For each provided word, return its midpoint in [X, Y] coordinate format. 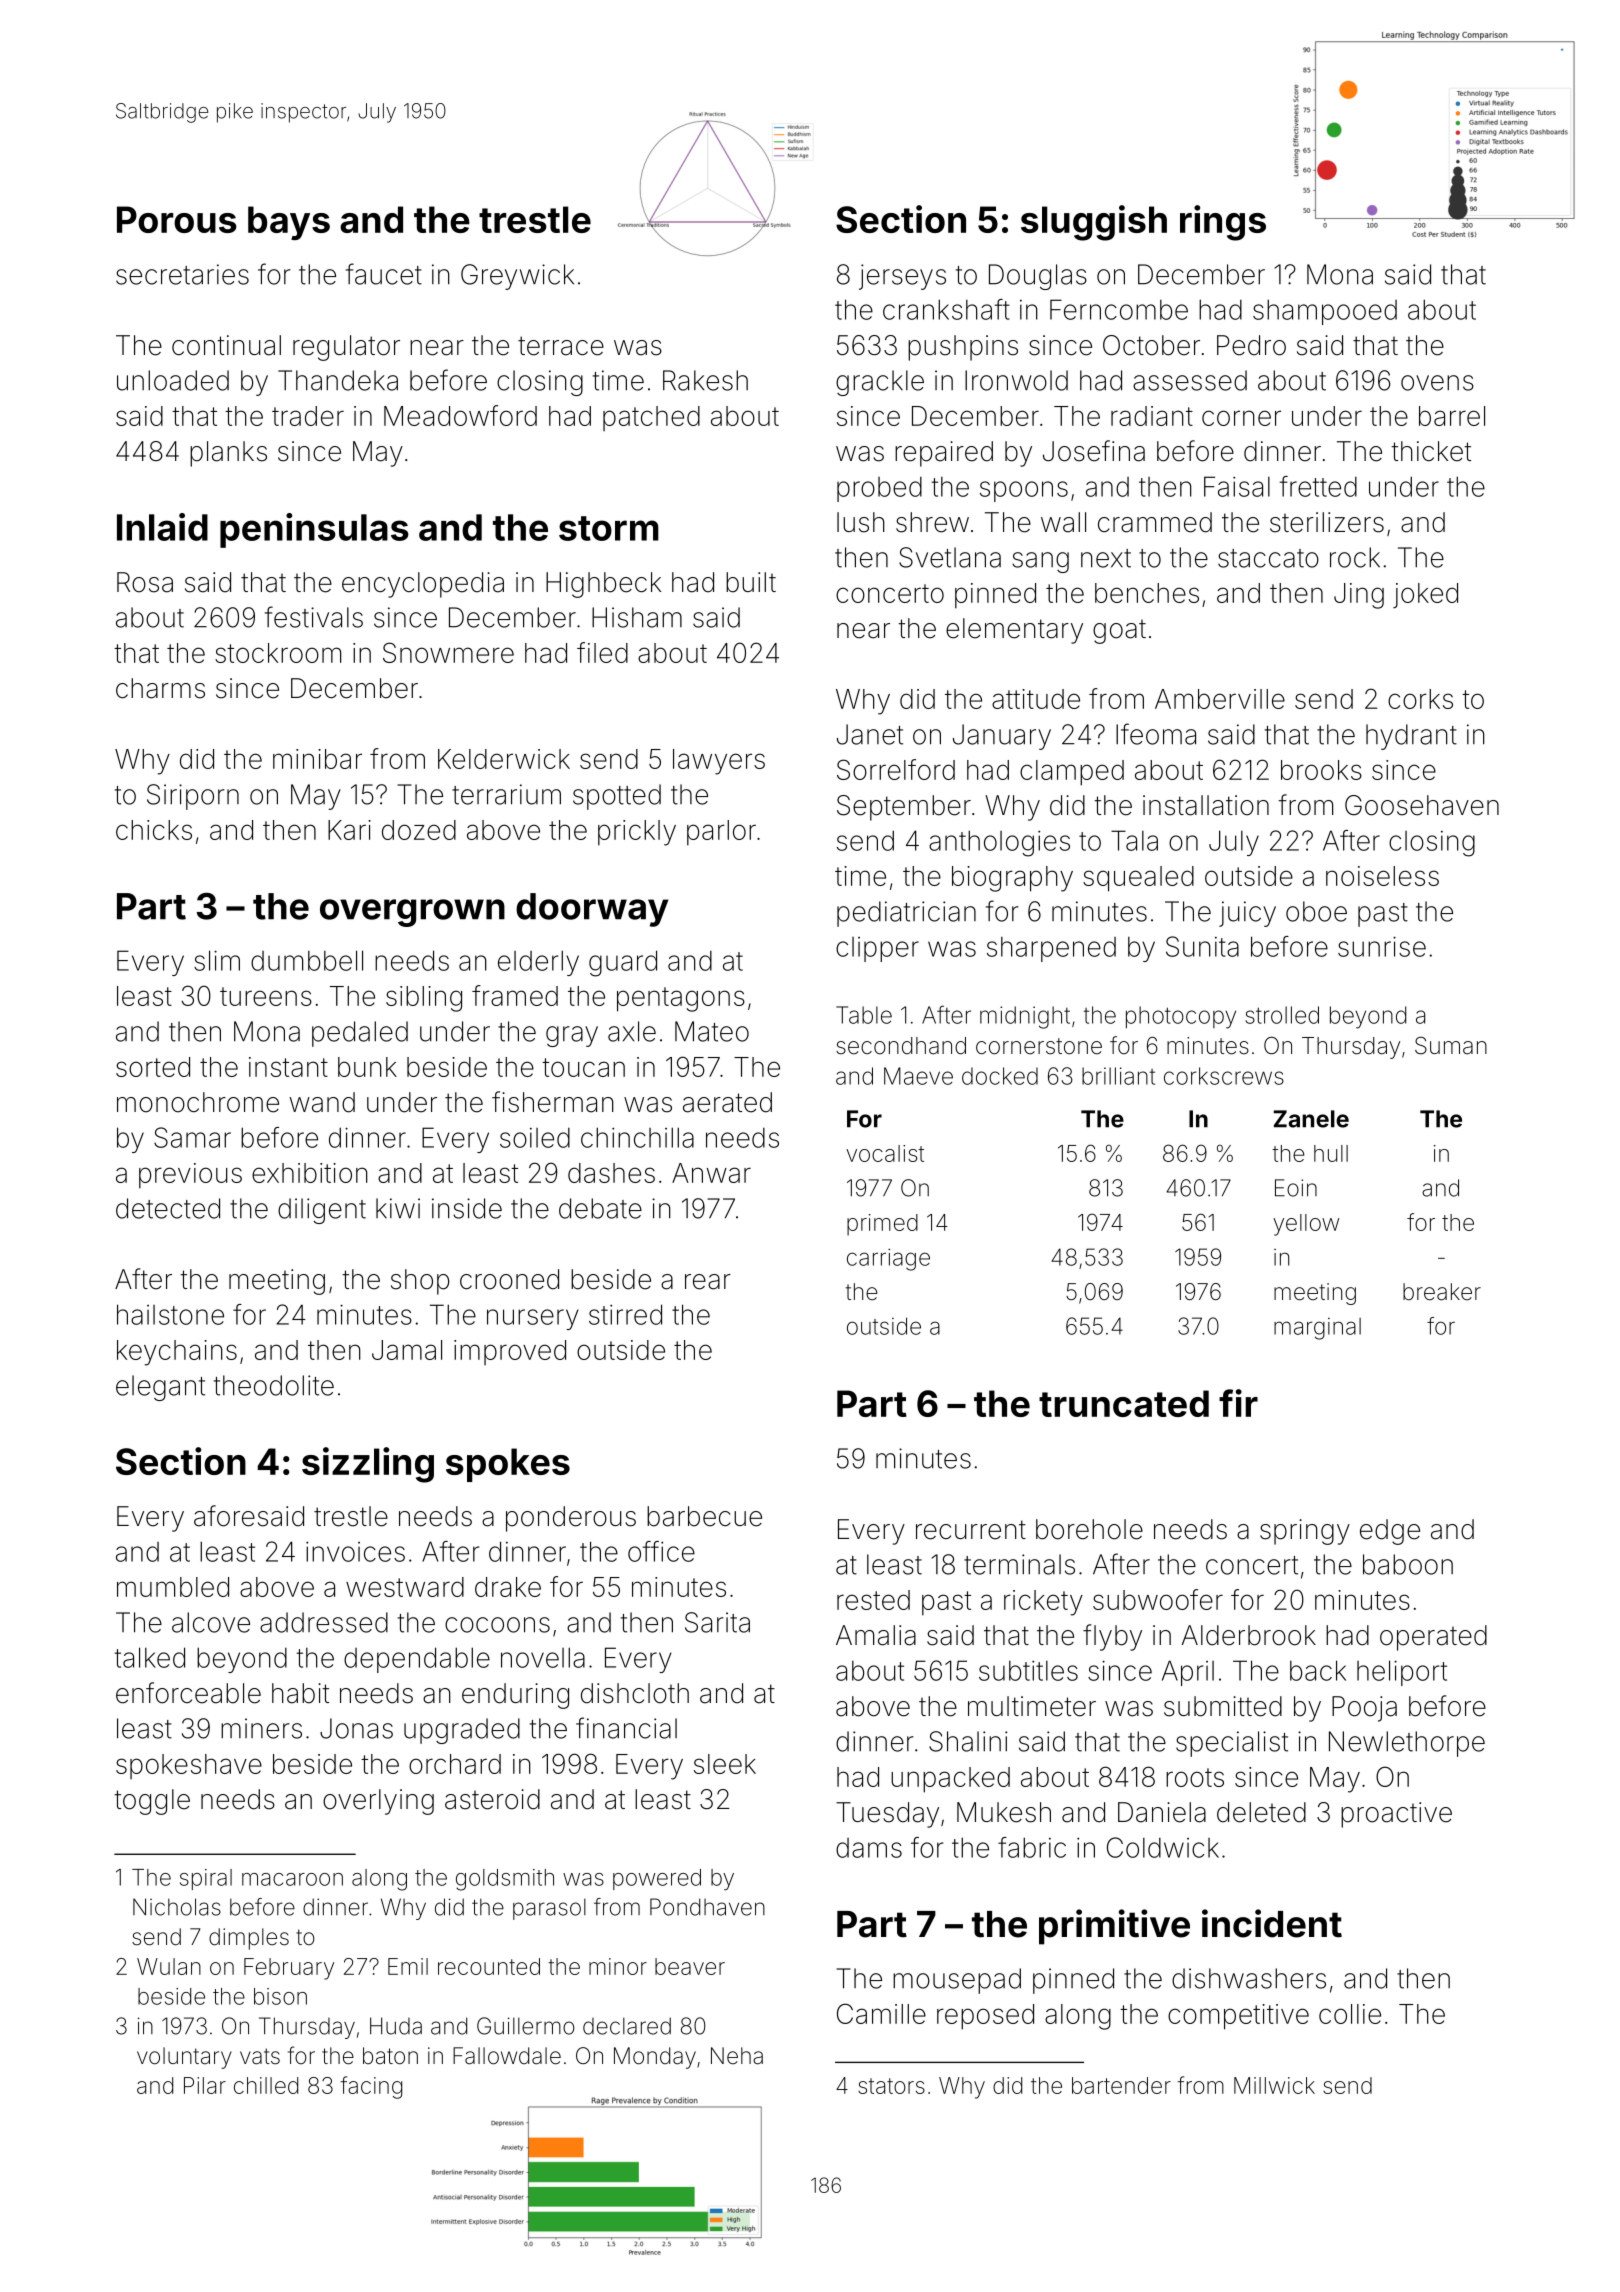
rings [1223, 223]
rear [708, 1282]
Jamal [407, 1350]
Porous [177, 219]
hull [1331, 1153]
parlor [721, 833]
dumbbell [307, 960]
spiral [206, 1879]
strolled [1282, 1015]
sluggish [1094, 223]
